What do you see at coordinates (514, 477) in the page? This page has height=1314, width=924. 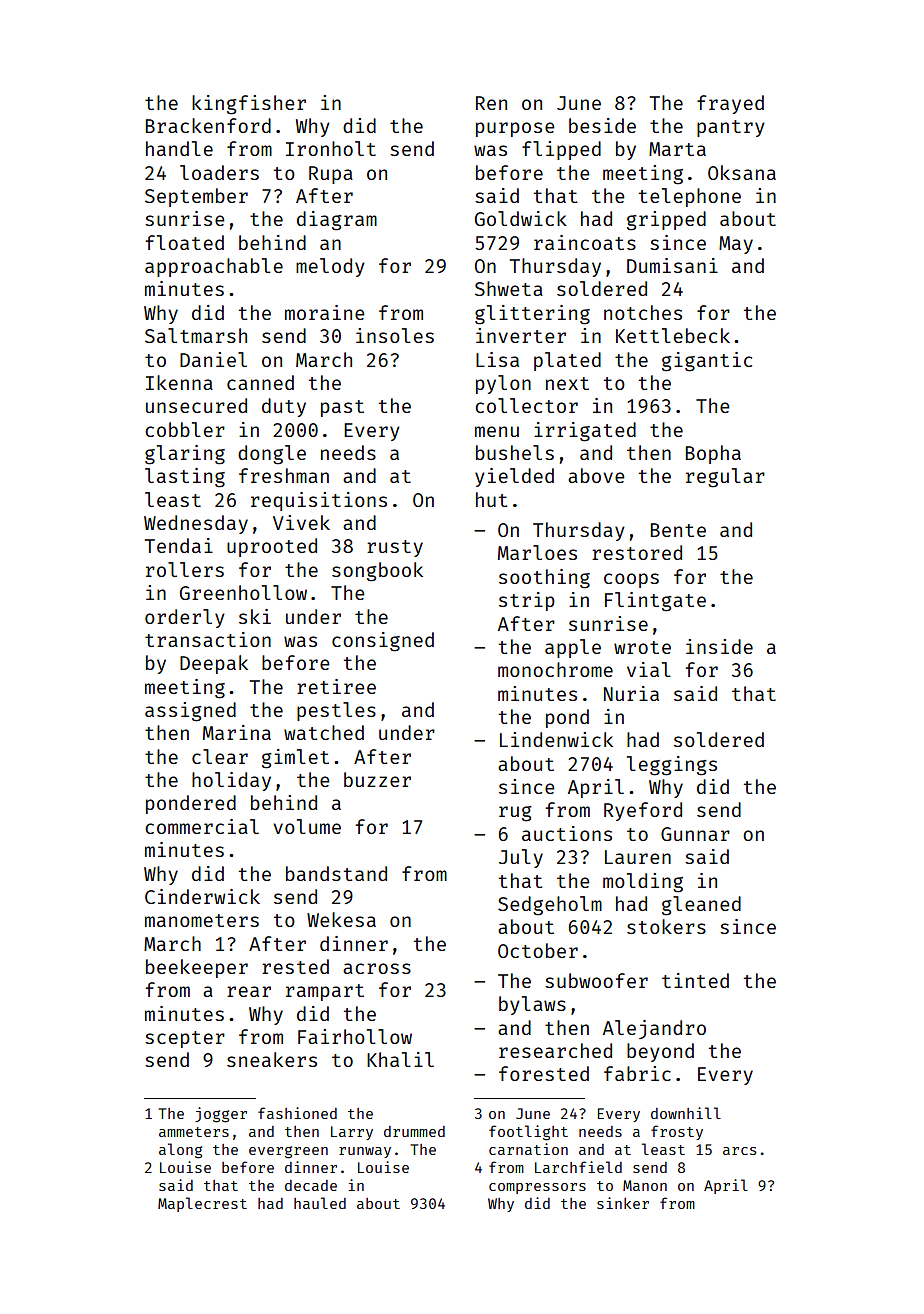 I see `yielded` at bounding box center [514, 477].
